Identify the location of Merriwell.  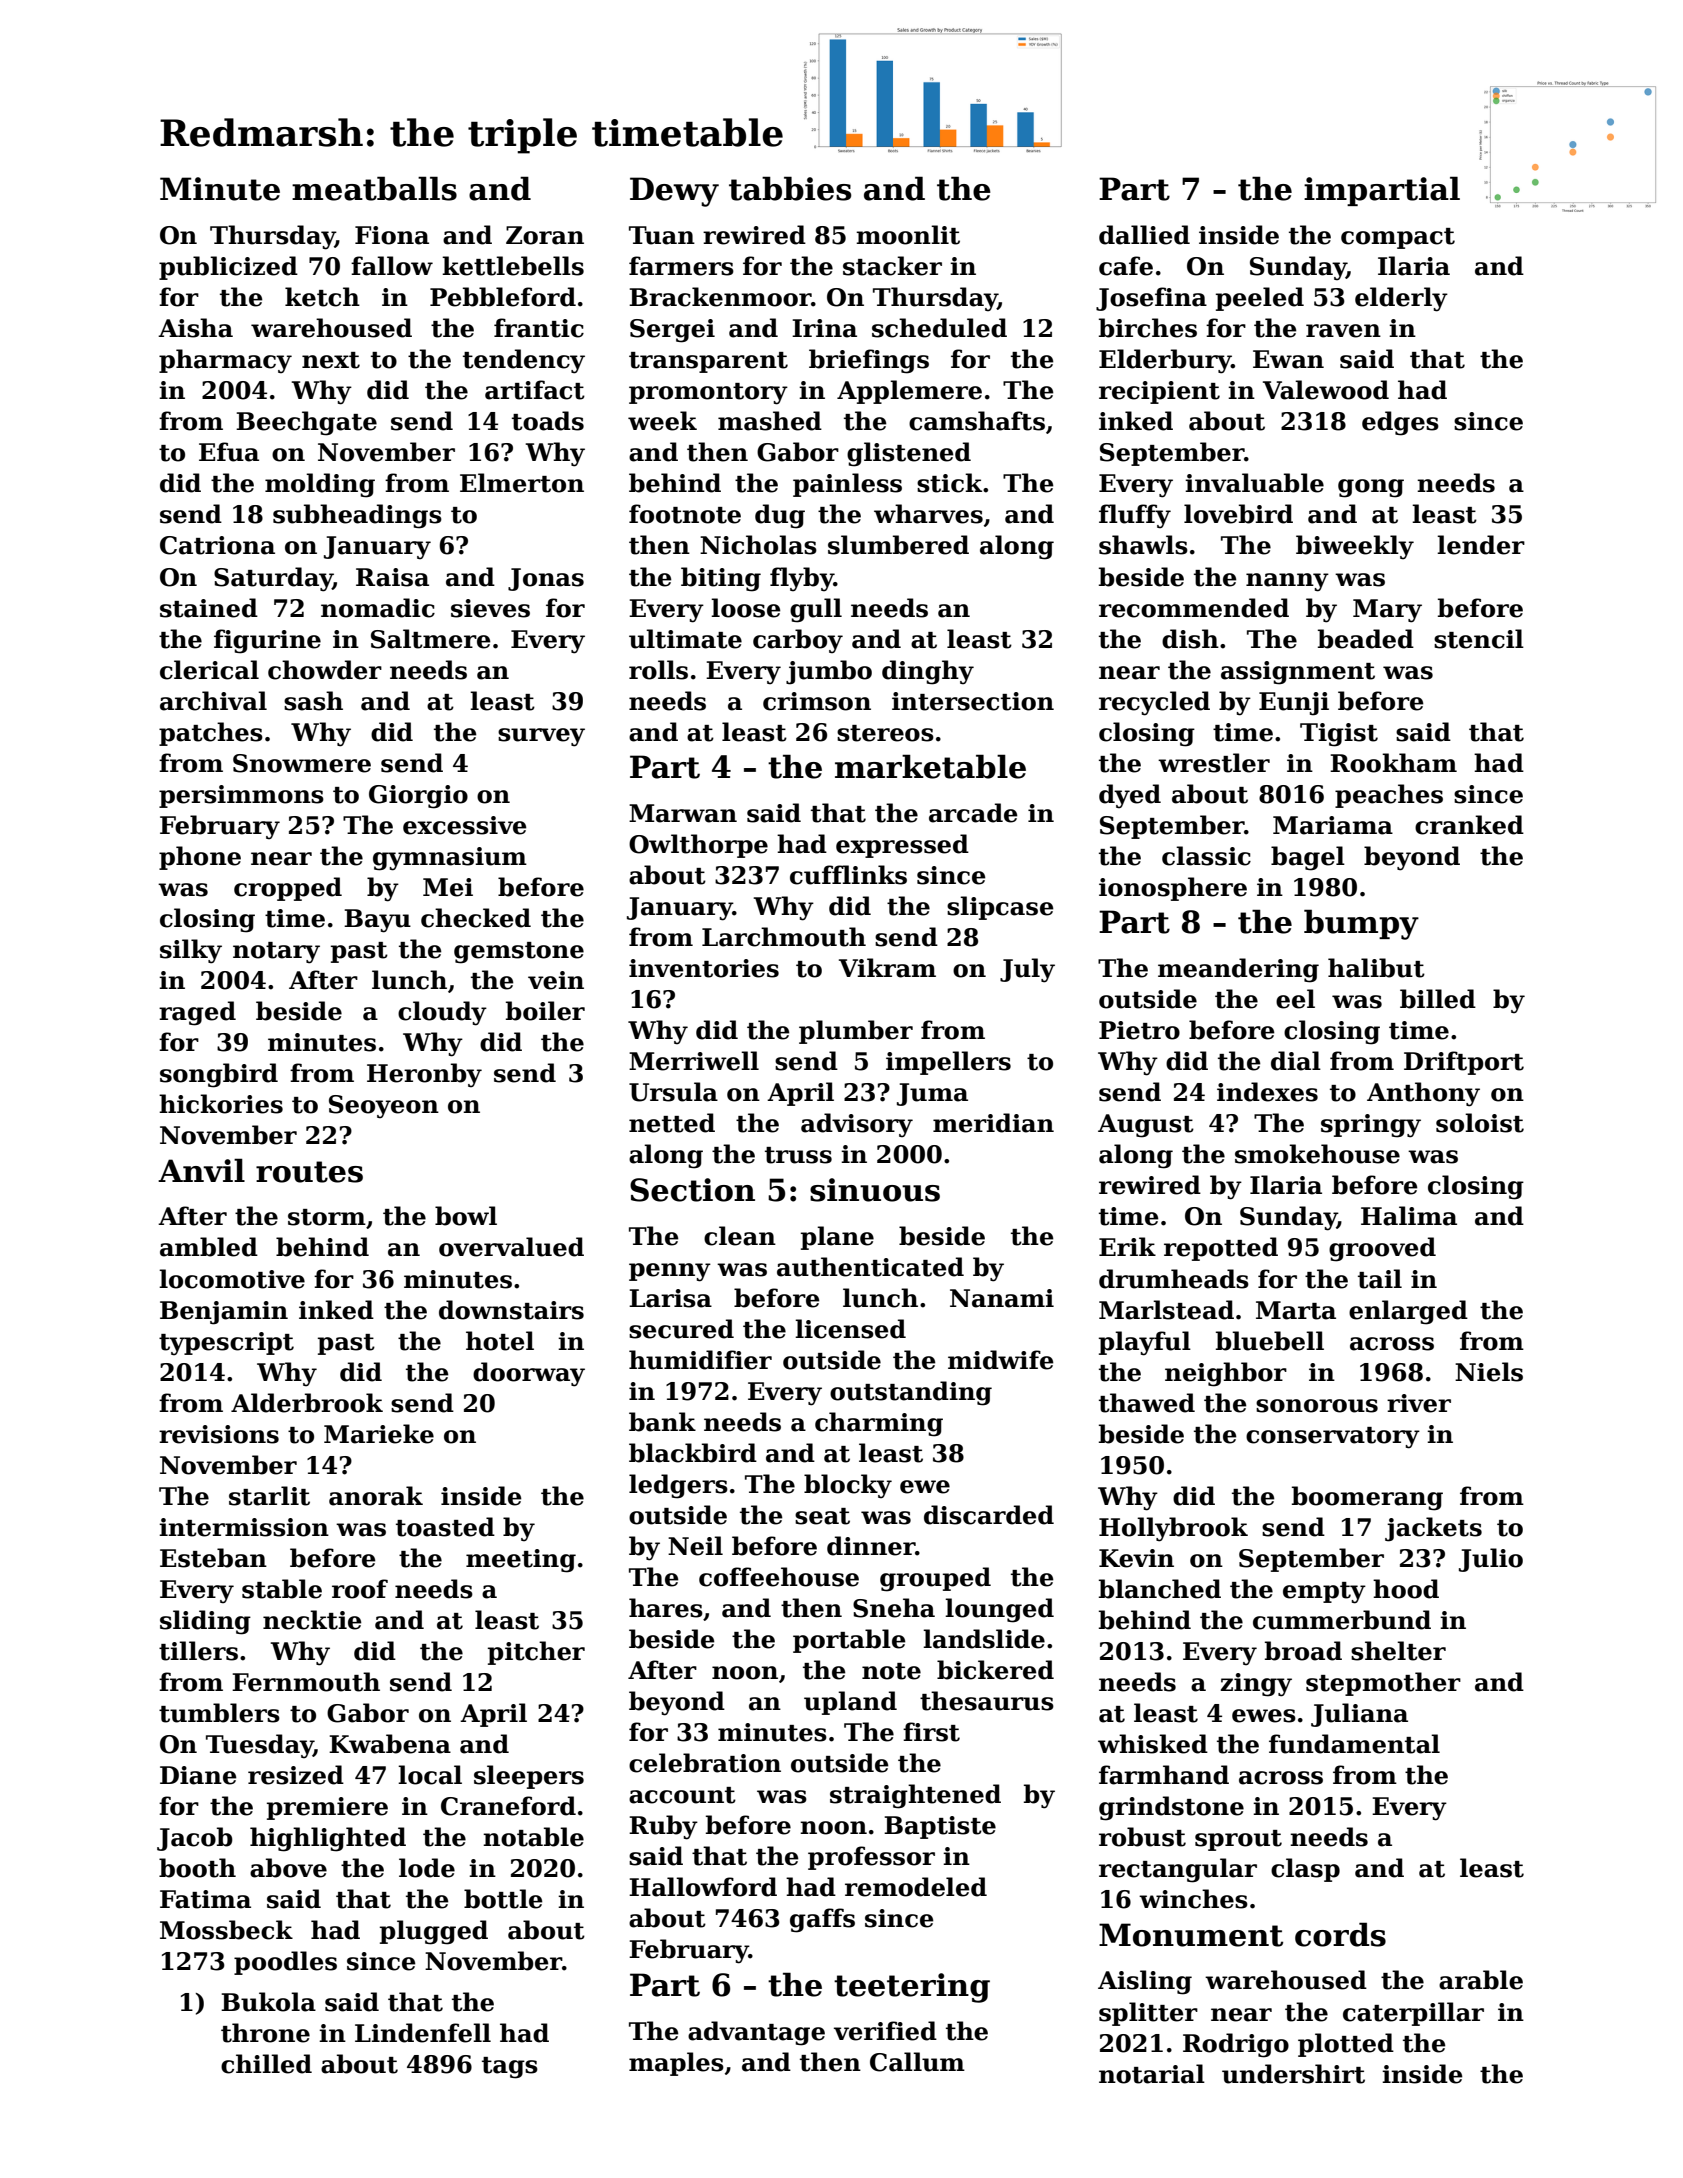
(694, 1061).
